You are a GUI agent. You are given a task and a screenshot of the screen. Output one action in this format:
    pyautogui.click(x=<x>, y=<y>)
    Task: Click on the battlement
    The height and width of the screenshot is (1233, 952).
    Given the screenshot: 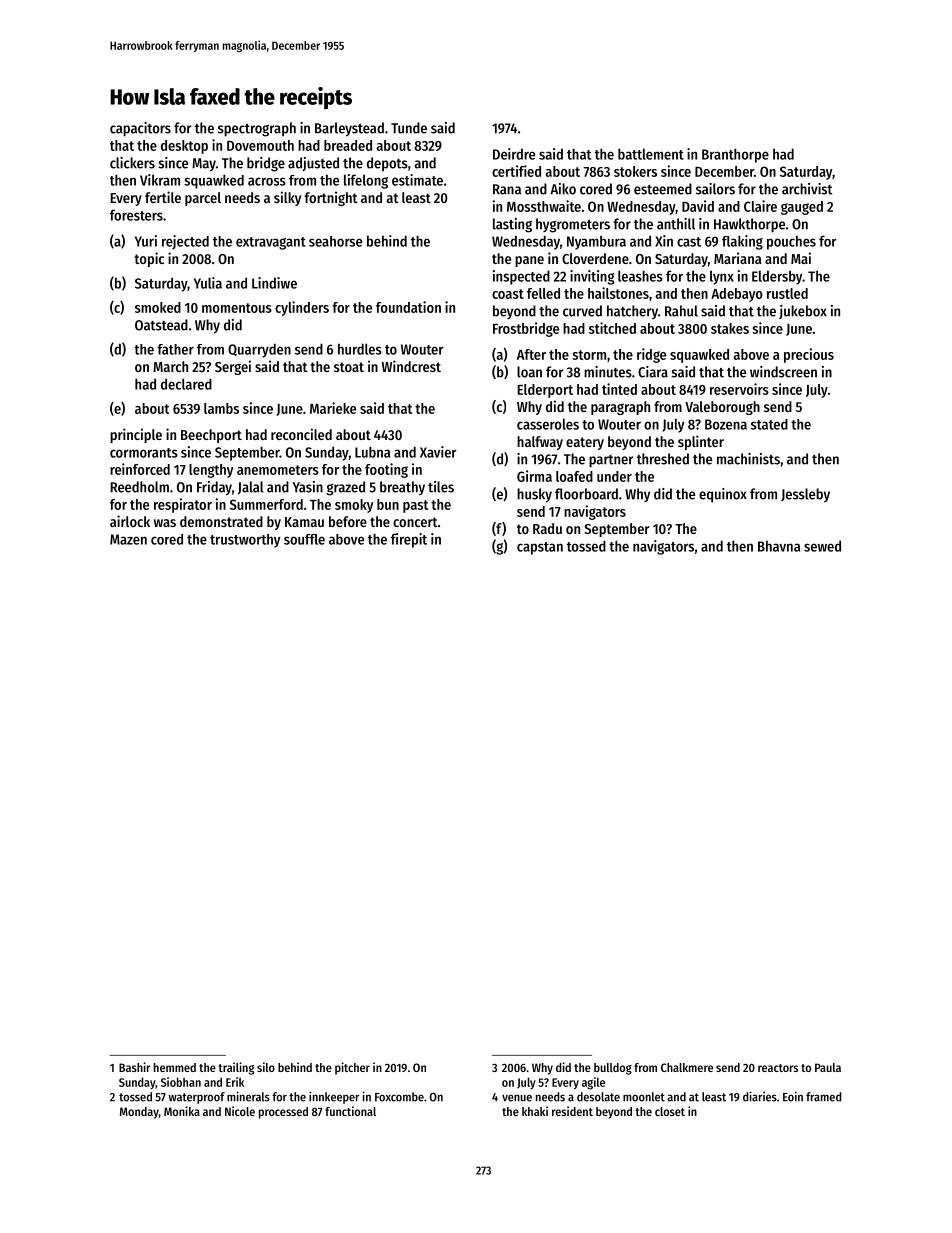 What is the action you would take?
    pyautogui.click(x=651, y=154)
